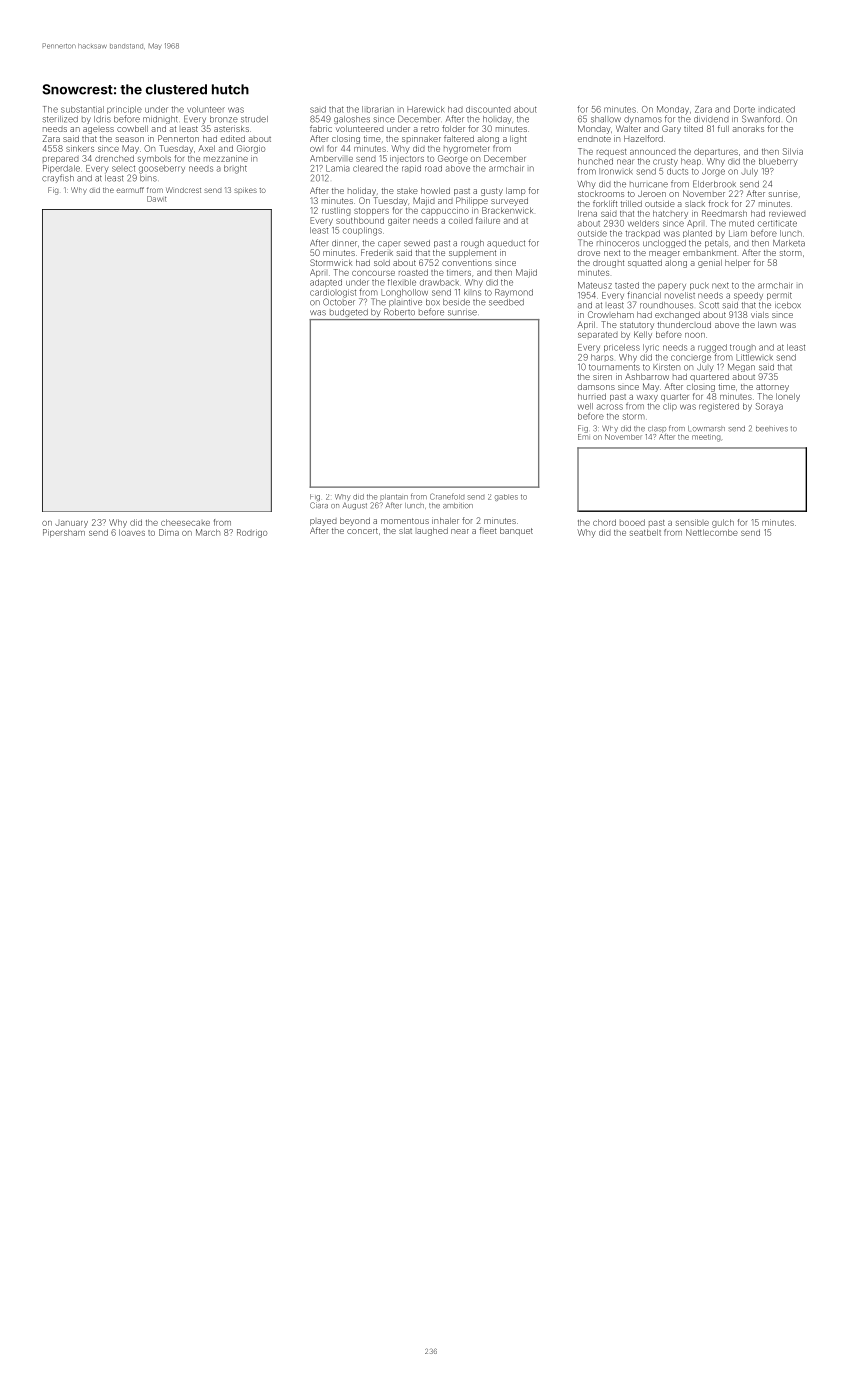 The height and width of the screenshot is (1400, 849). Describe the element at coordinates (439, 282) in the screenshot. I see `drawback` at that location.
